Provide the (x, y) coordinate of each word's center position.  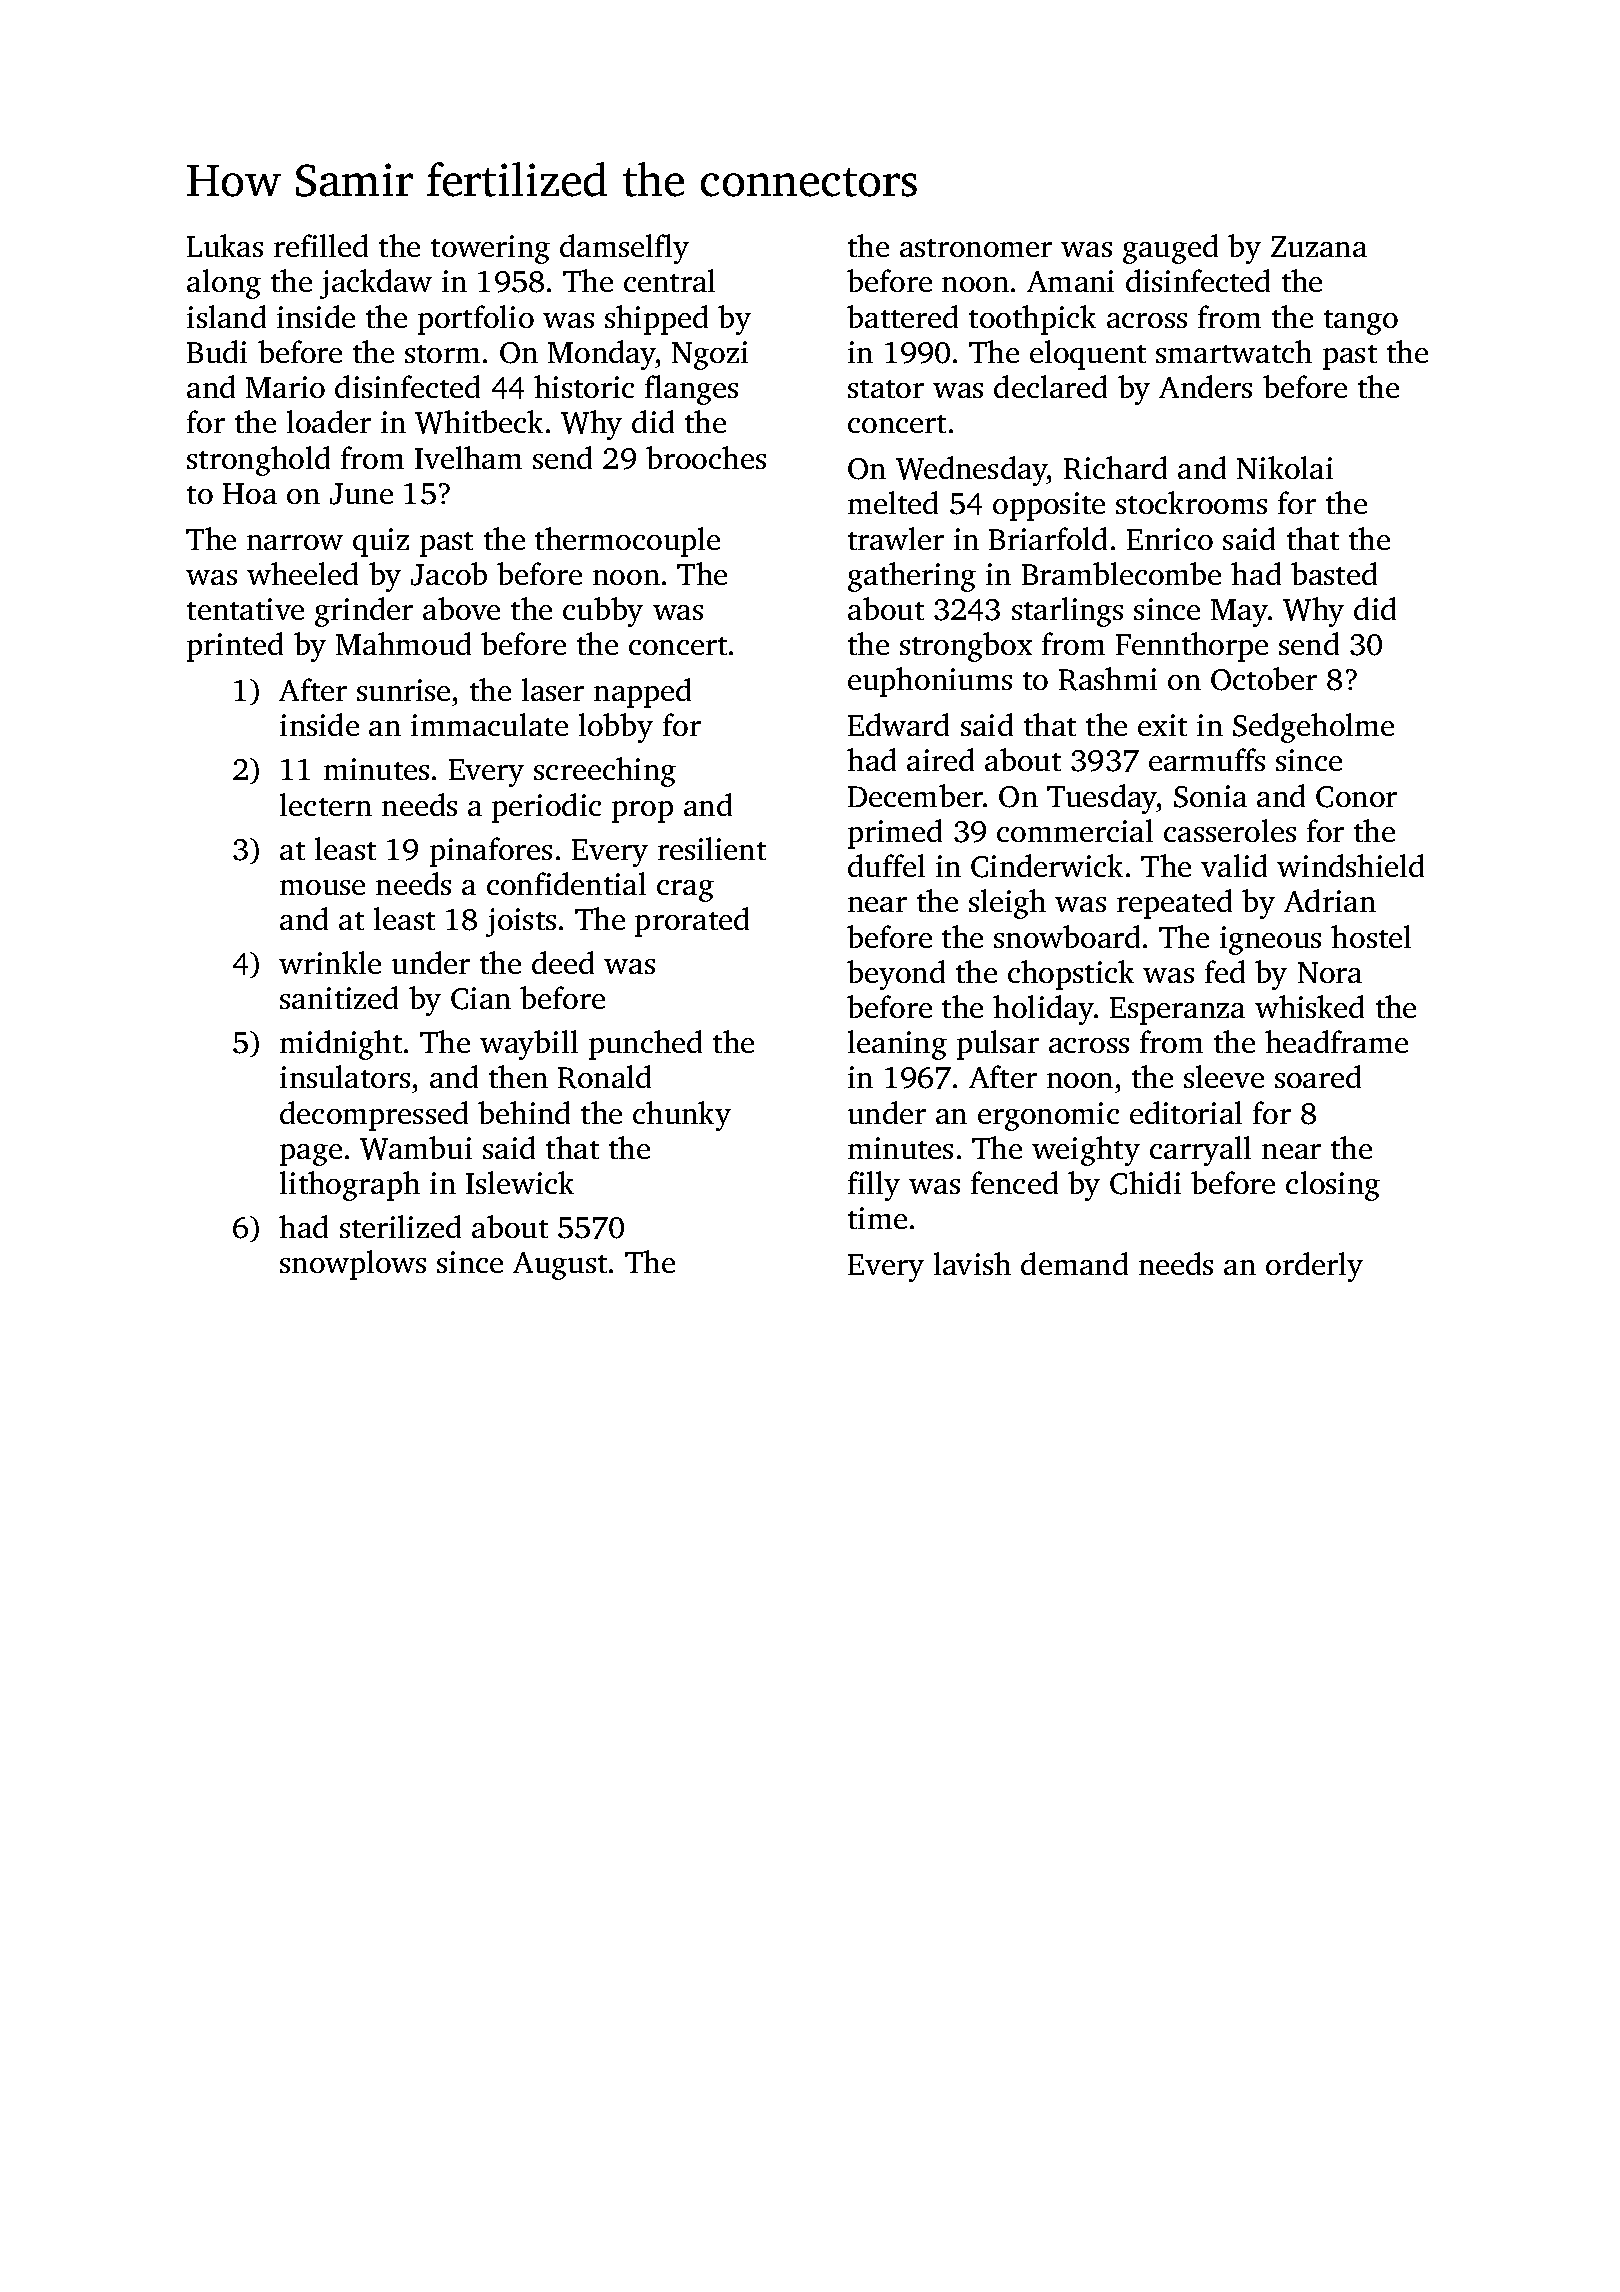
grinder (364, 612)
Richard (1115, 468)
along (224, 284)
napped (642, 693)
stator (886, 389)
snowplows (353, 1265)
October (1264, 679)
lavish (972, 1263)
